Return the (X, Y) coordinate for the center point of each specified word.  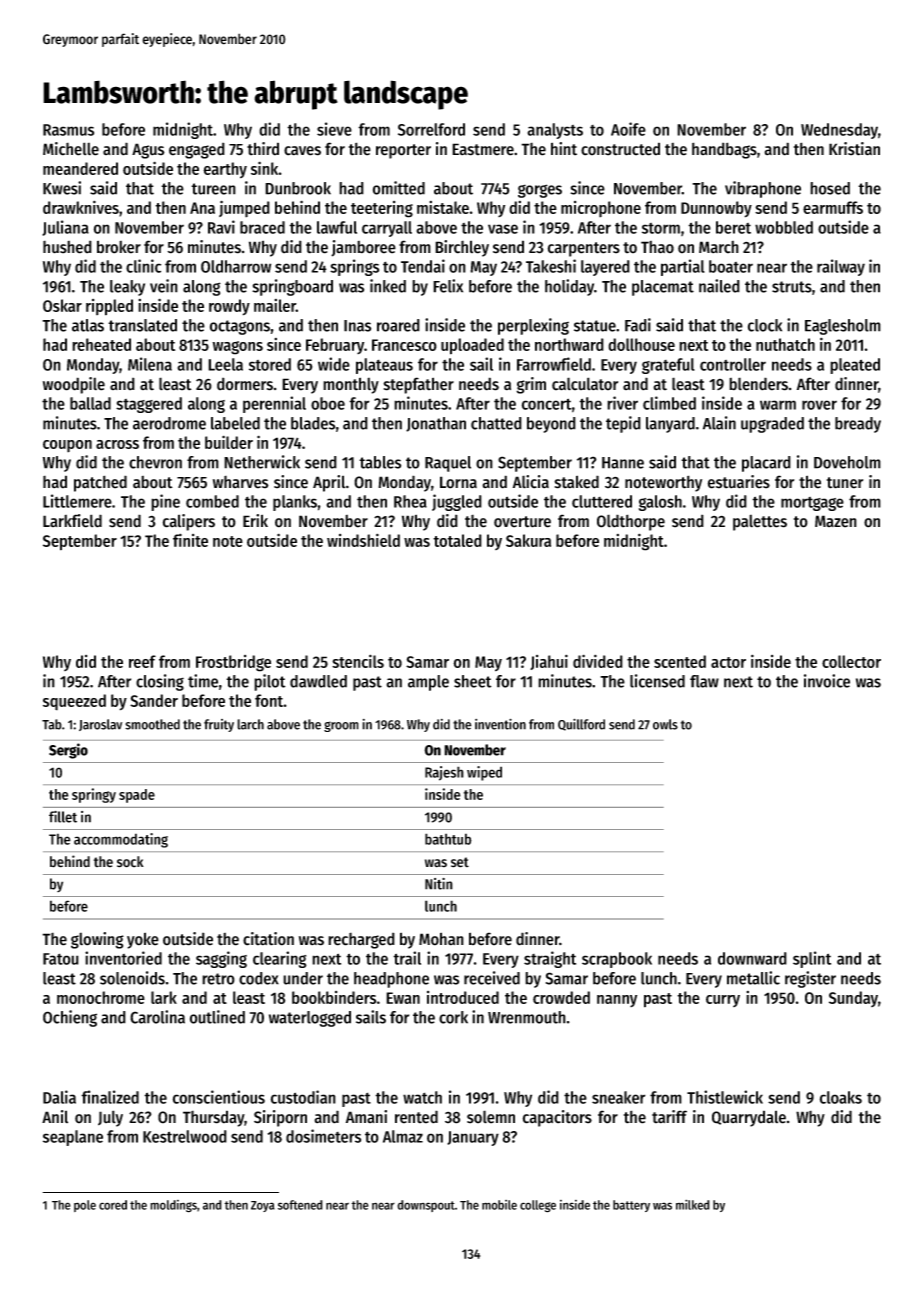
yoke (143, 940)
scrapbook (617, 960)
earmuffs (833, 207)
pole (85, 1206)
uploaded (472, 346)
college (538, 1206)
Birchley (462, 248)
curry (723, 1001)
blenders (758, 384)
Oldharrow (236, 266)
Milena (150, 364)
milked (693, 1204)
